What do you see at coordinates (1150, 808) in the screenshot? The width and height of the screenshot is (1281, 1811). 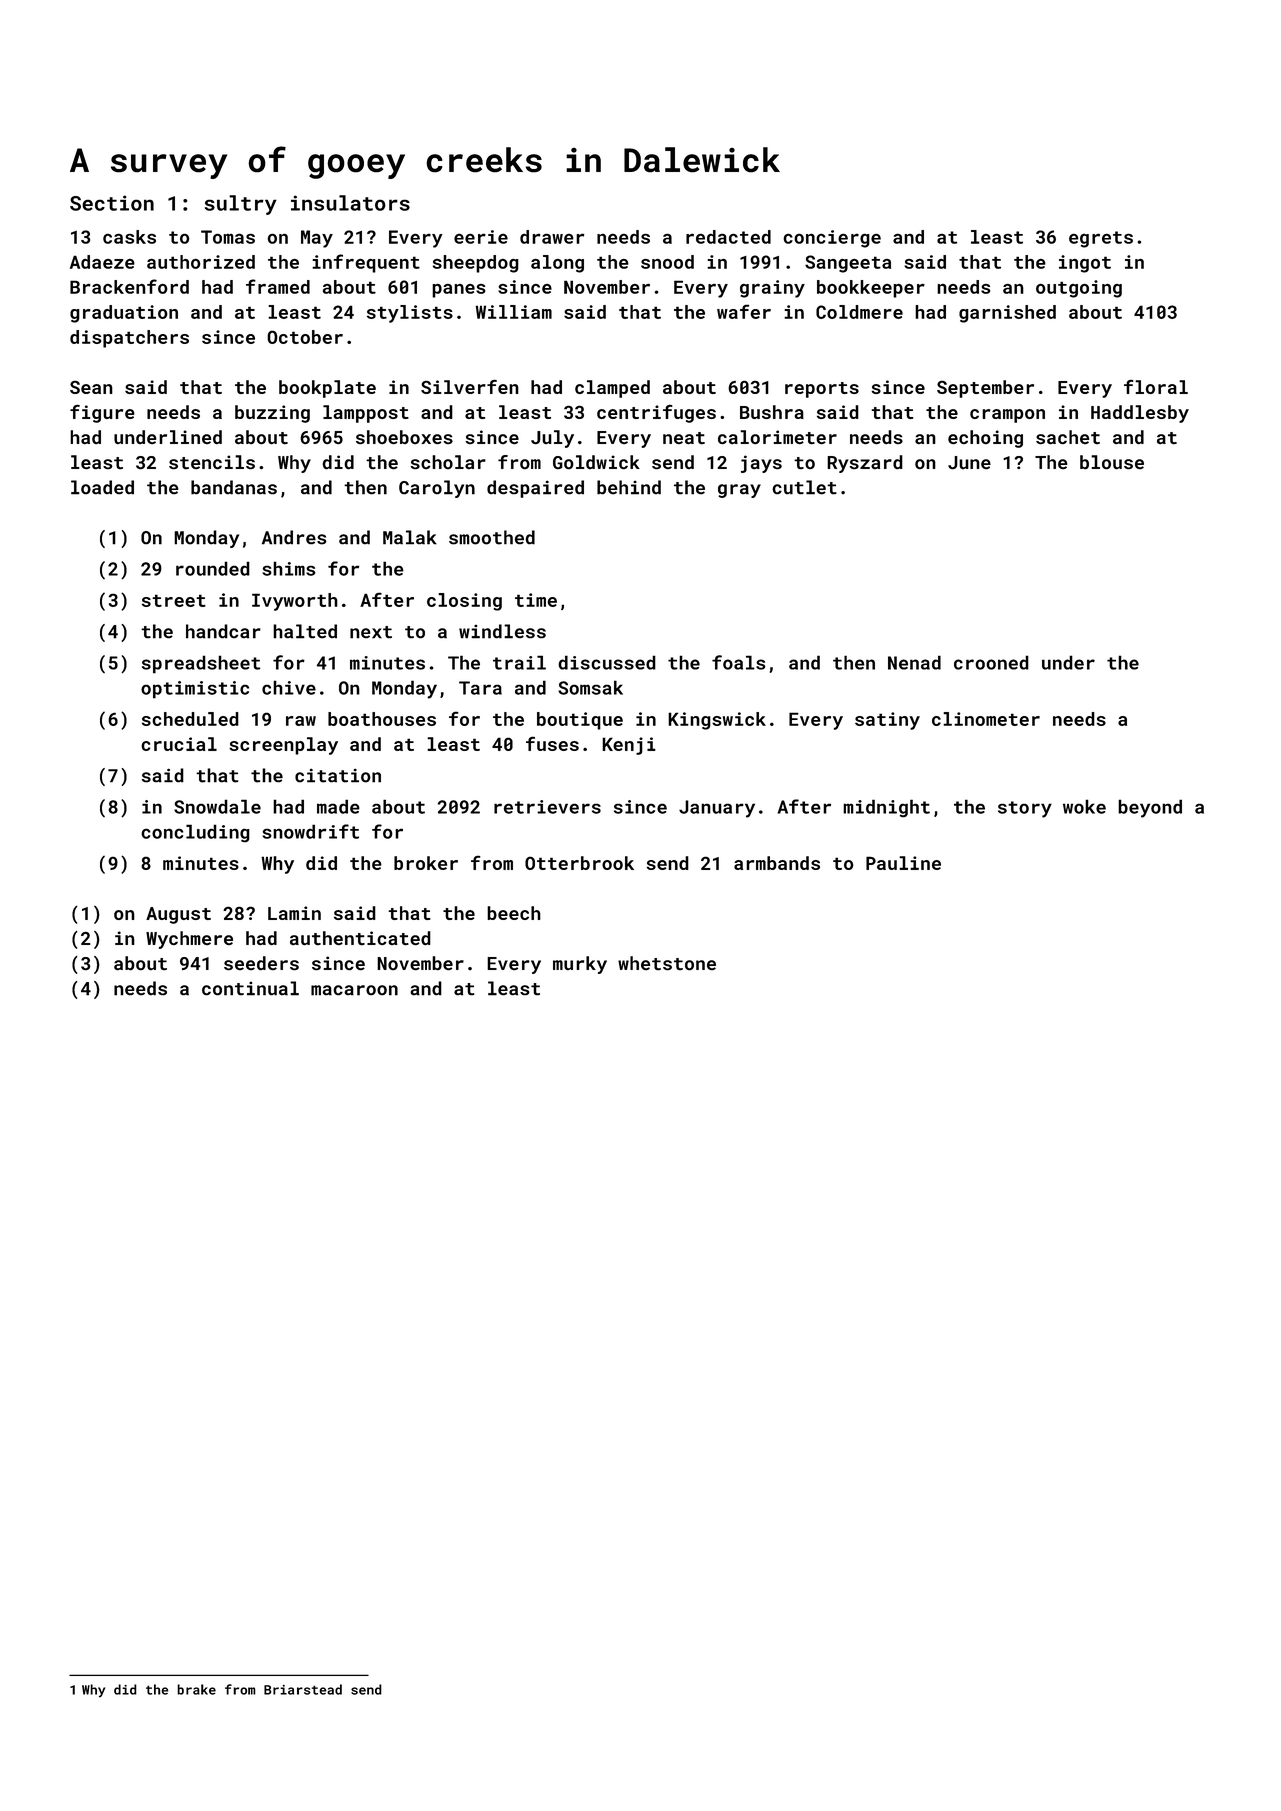 I see `beyond` at bounding box center [1150, 808].
